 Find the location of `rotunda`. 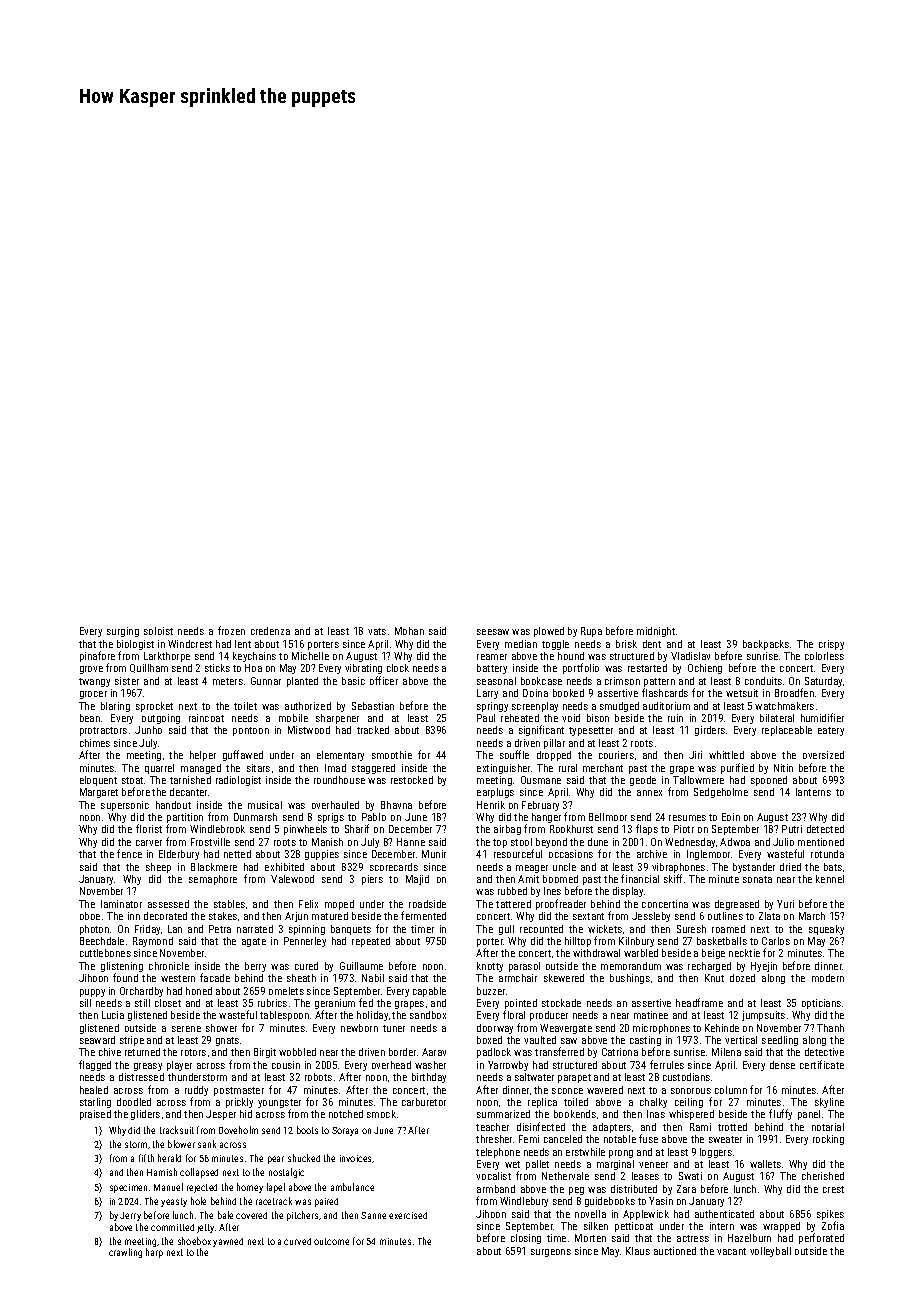

rotunda is located at coordinates (827, 854).
